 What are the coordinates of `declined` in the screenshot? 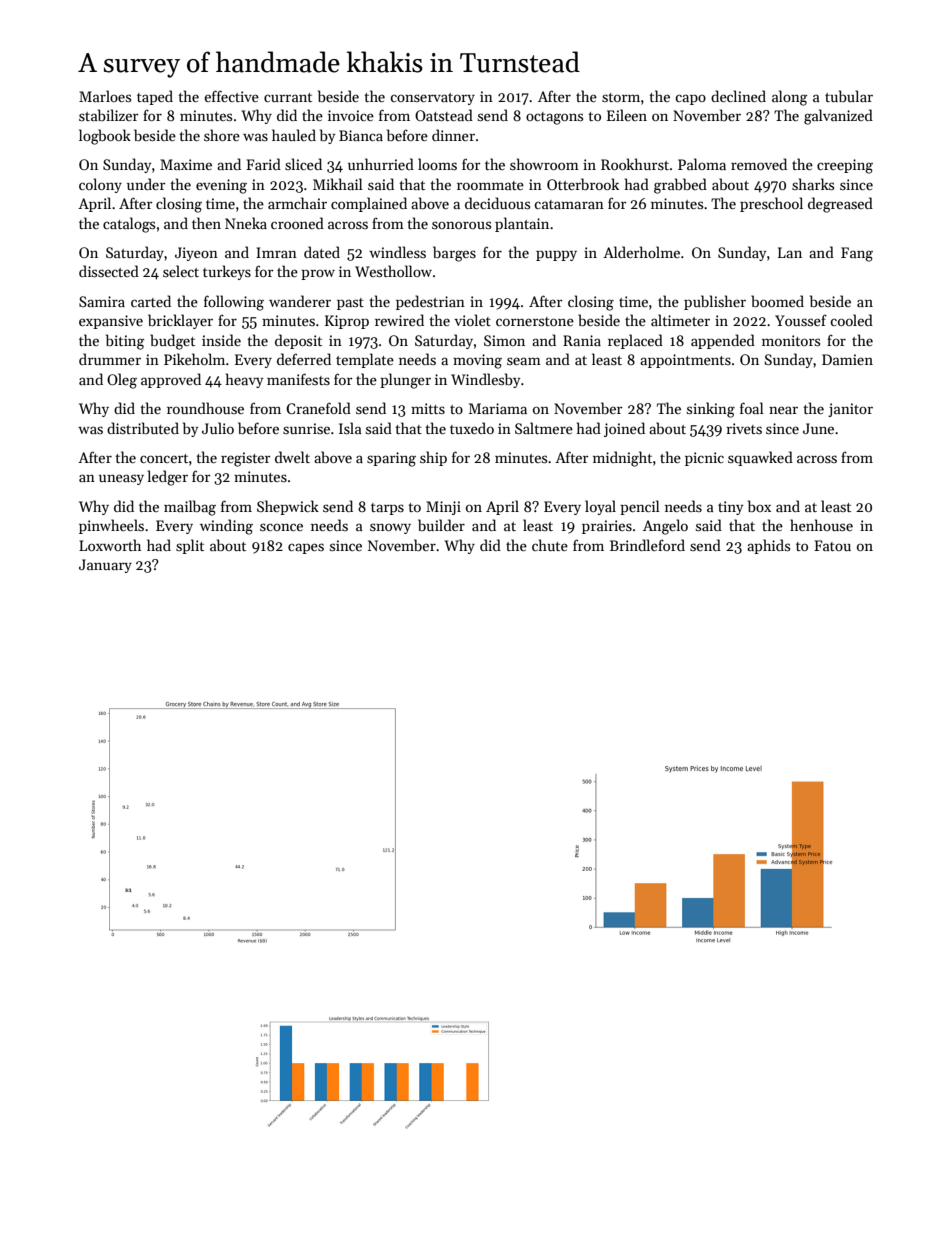 It's located at (738, 96).
